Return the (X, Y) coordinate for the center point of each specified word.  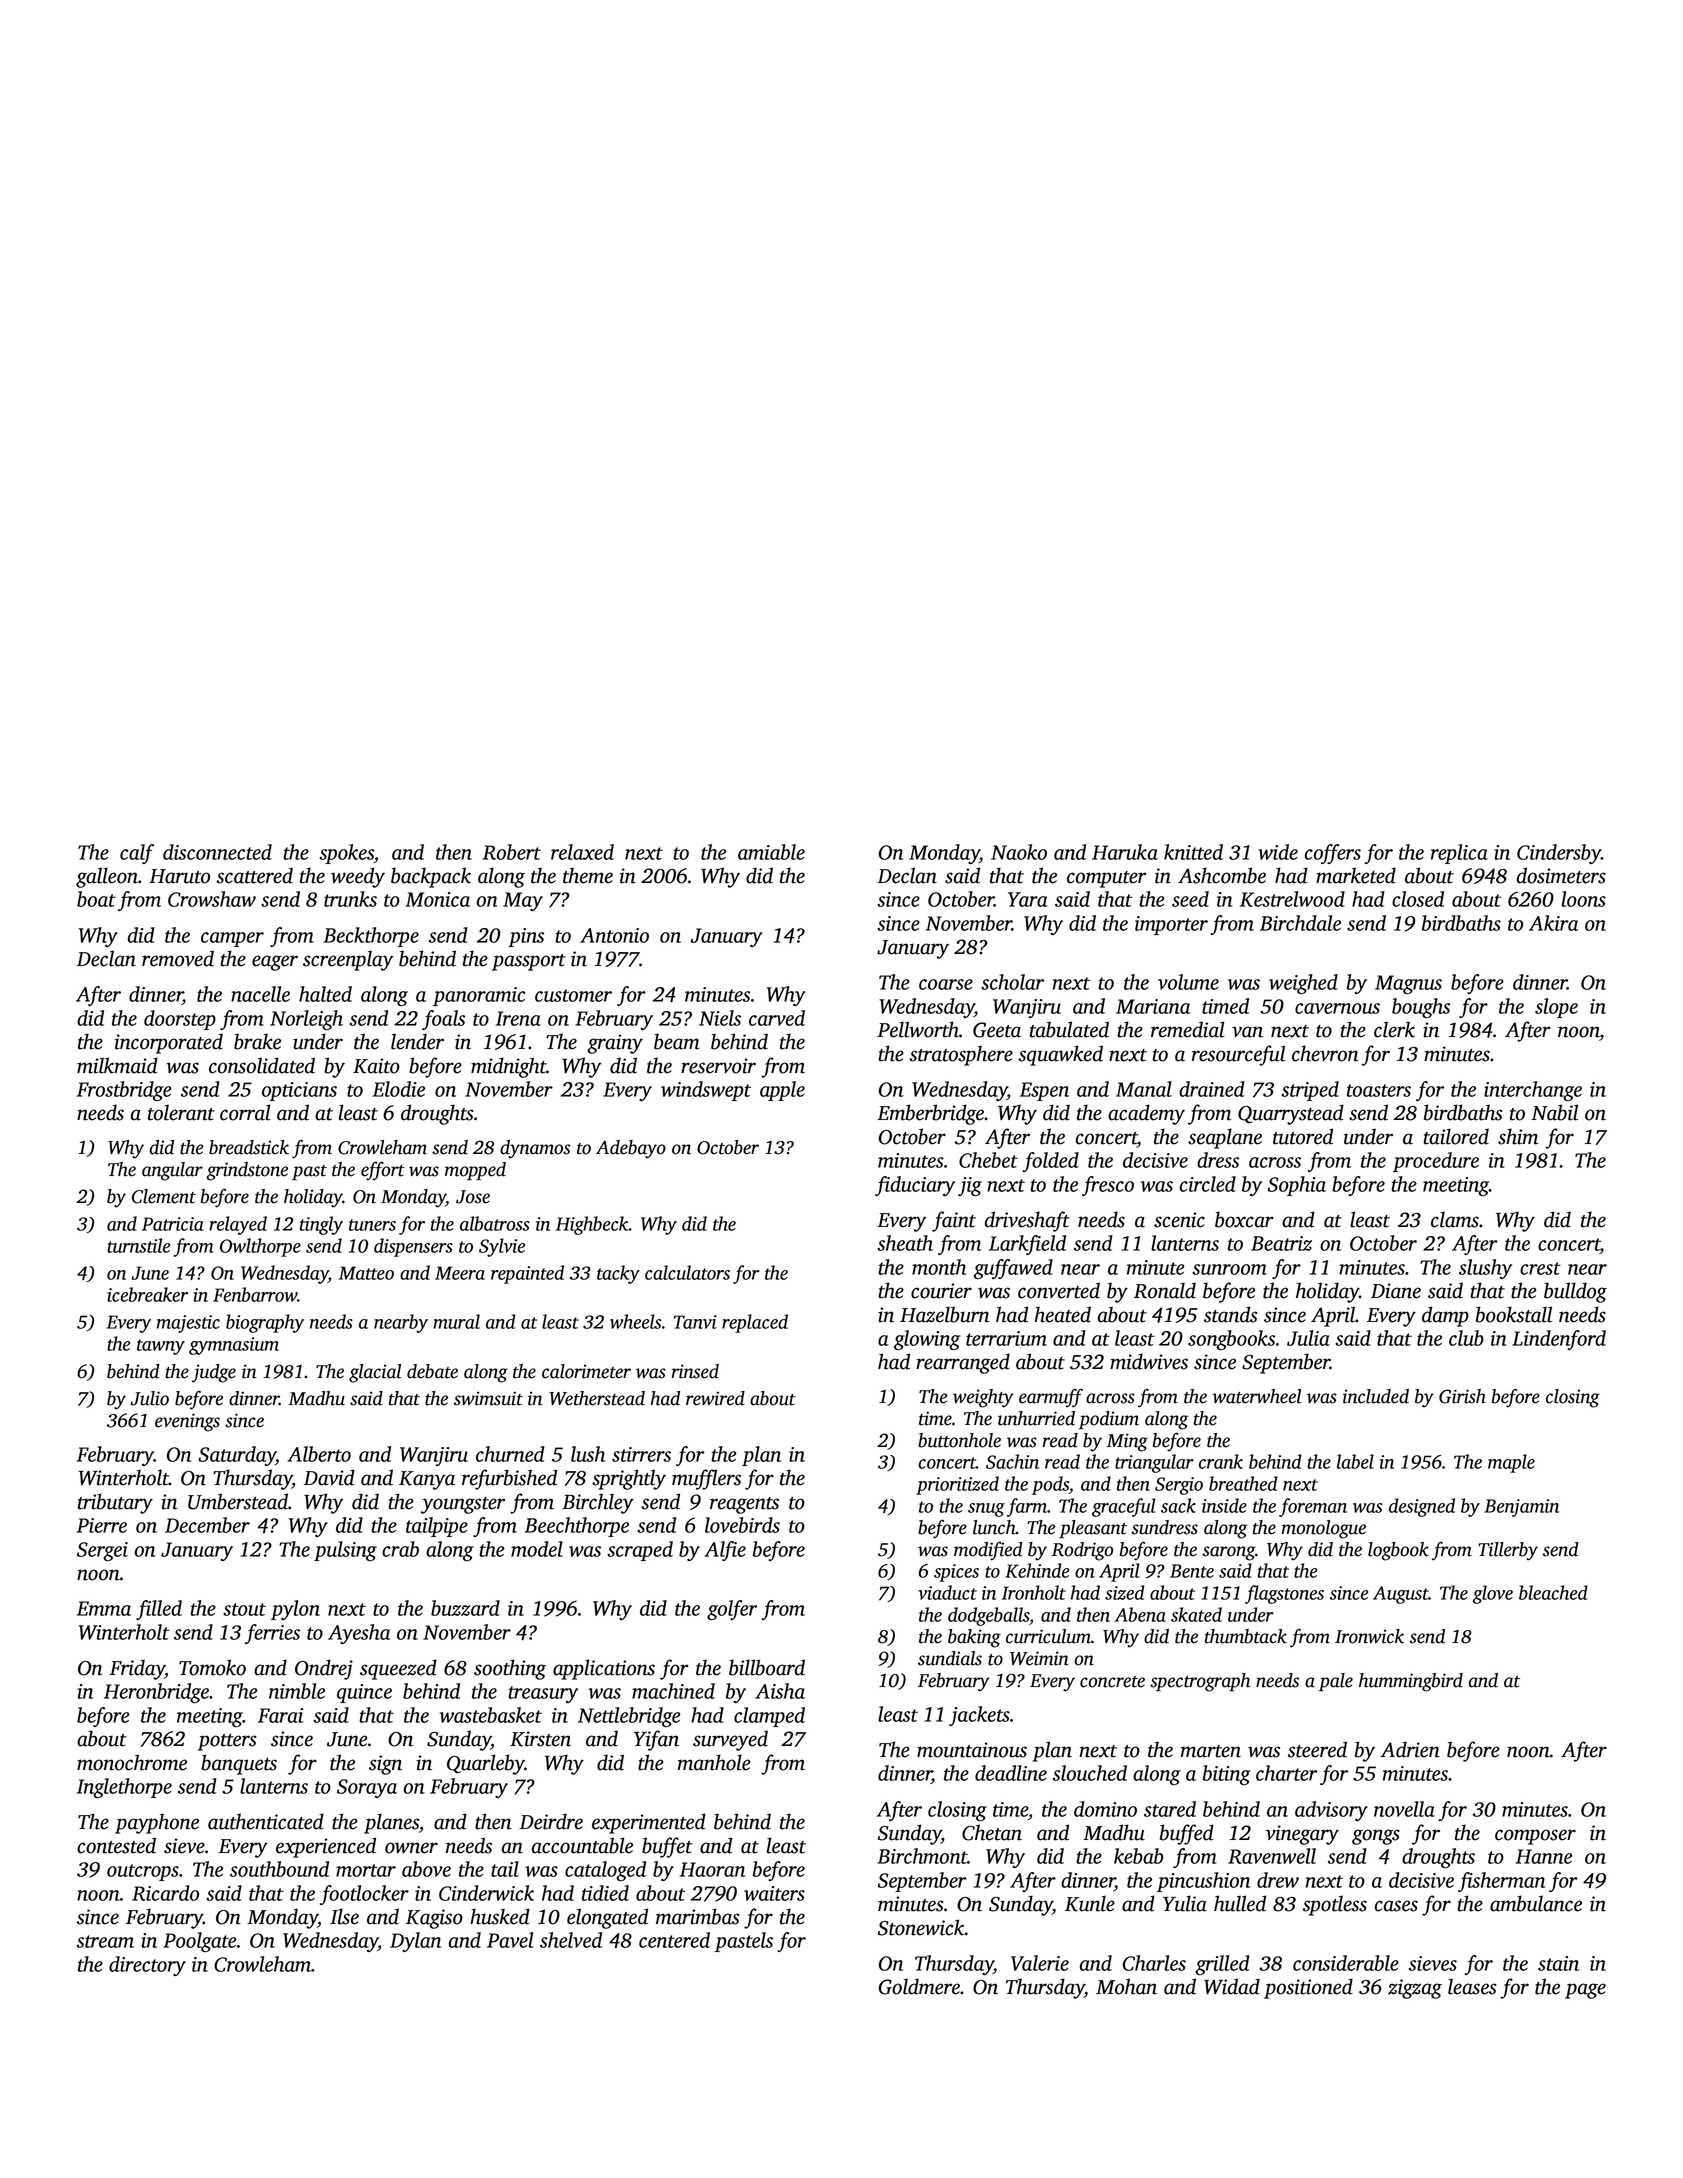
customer (573, 995)
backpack (431, 877)
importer (1171, 925)
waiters (774, 1893)
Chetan (992, 1832)
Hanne (1544, 1856)
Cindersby (1559, 854)
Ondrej (324, 1669)
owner (411, 1848)
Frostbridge (124, 1091)
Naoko (1019, 852)
